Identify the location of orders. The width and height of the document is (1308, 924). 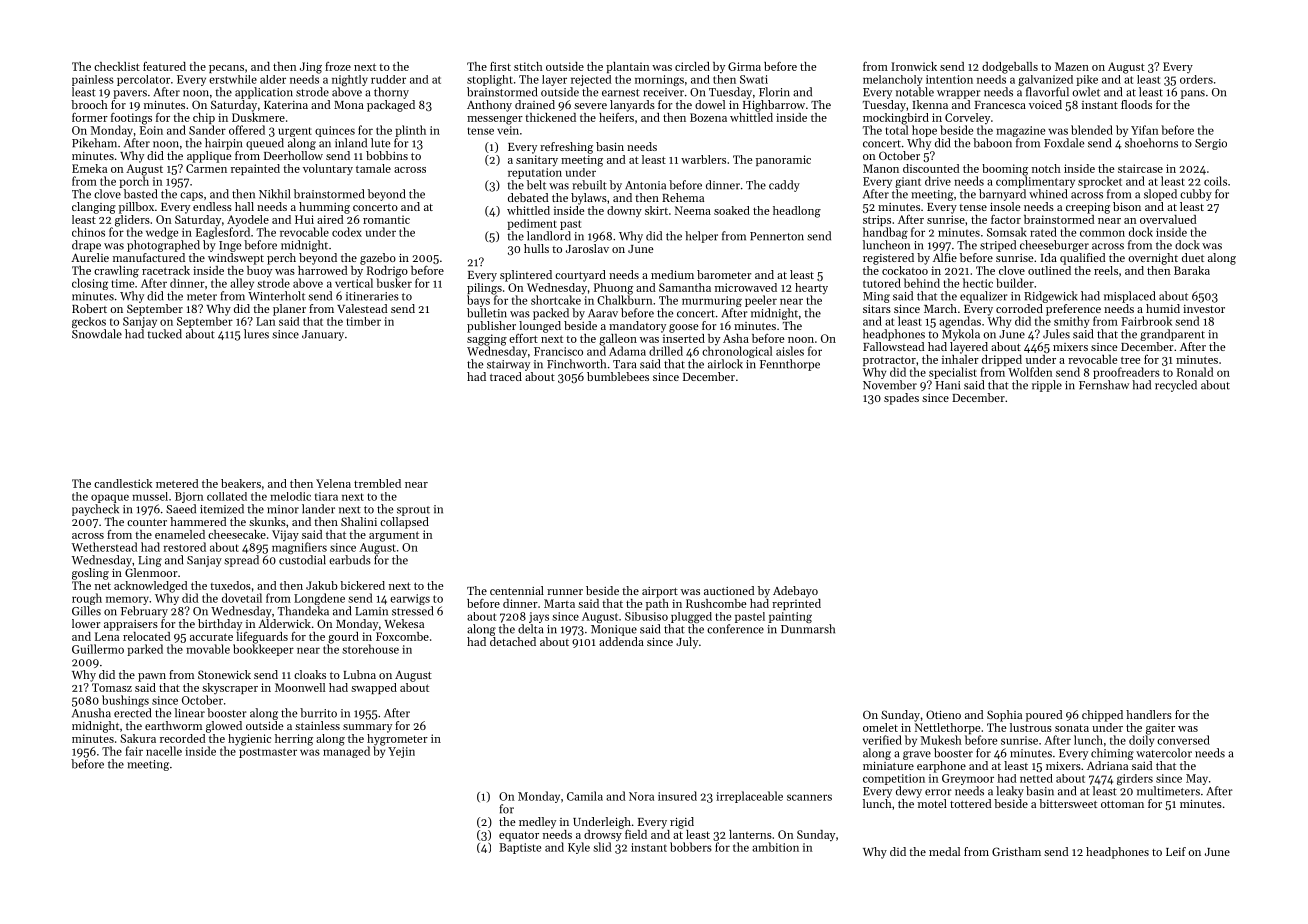
(1196, 79).
